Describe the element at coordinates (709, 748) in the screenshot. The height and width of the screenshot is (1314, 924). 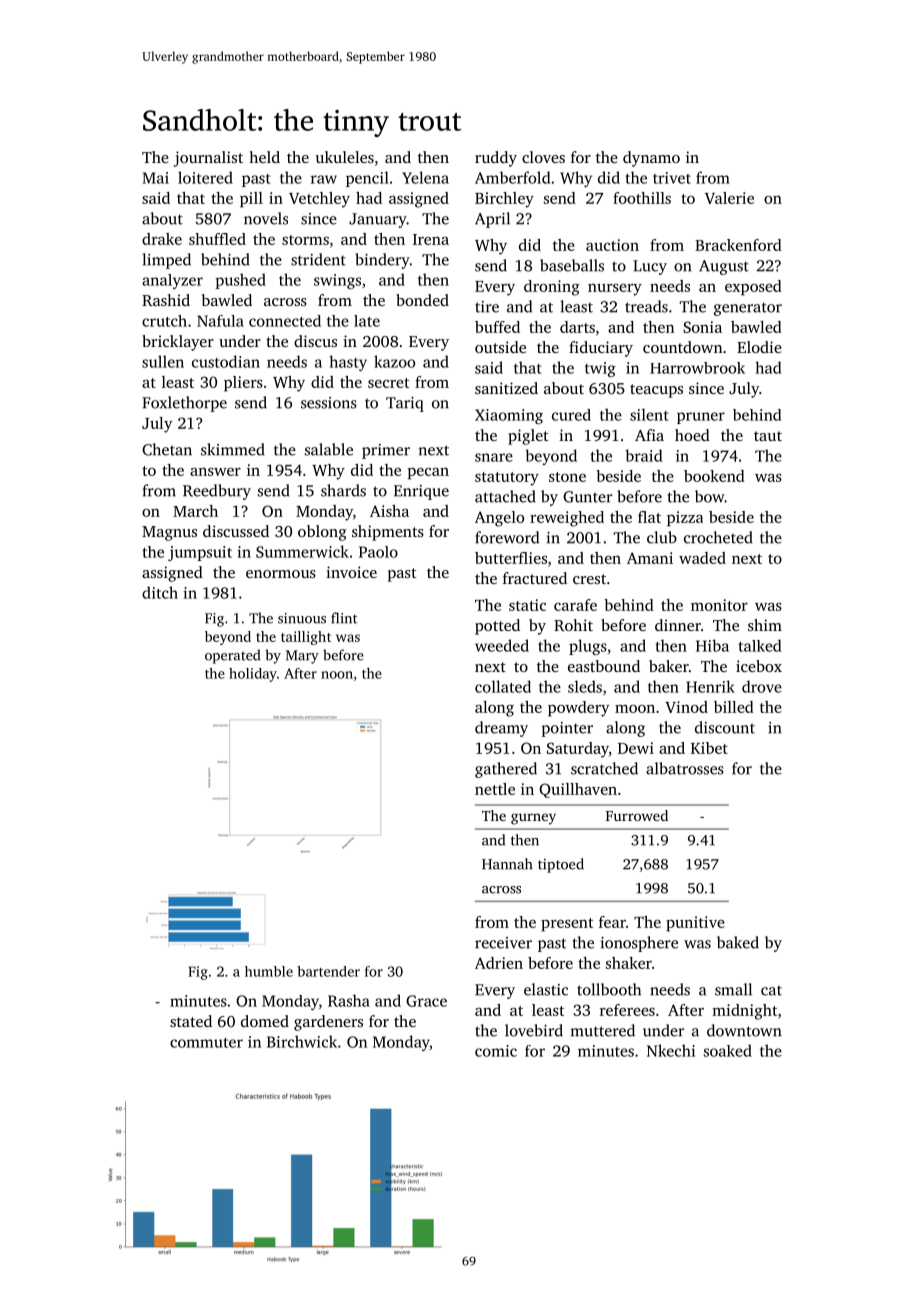
I see `Kibet` at that location.
